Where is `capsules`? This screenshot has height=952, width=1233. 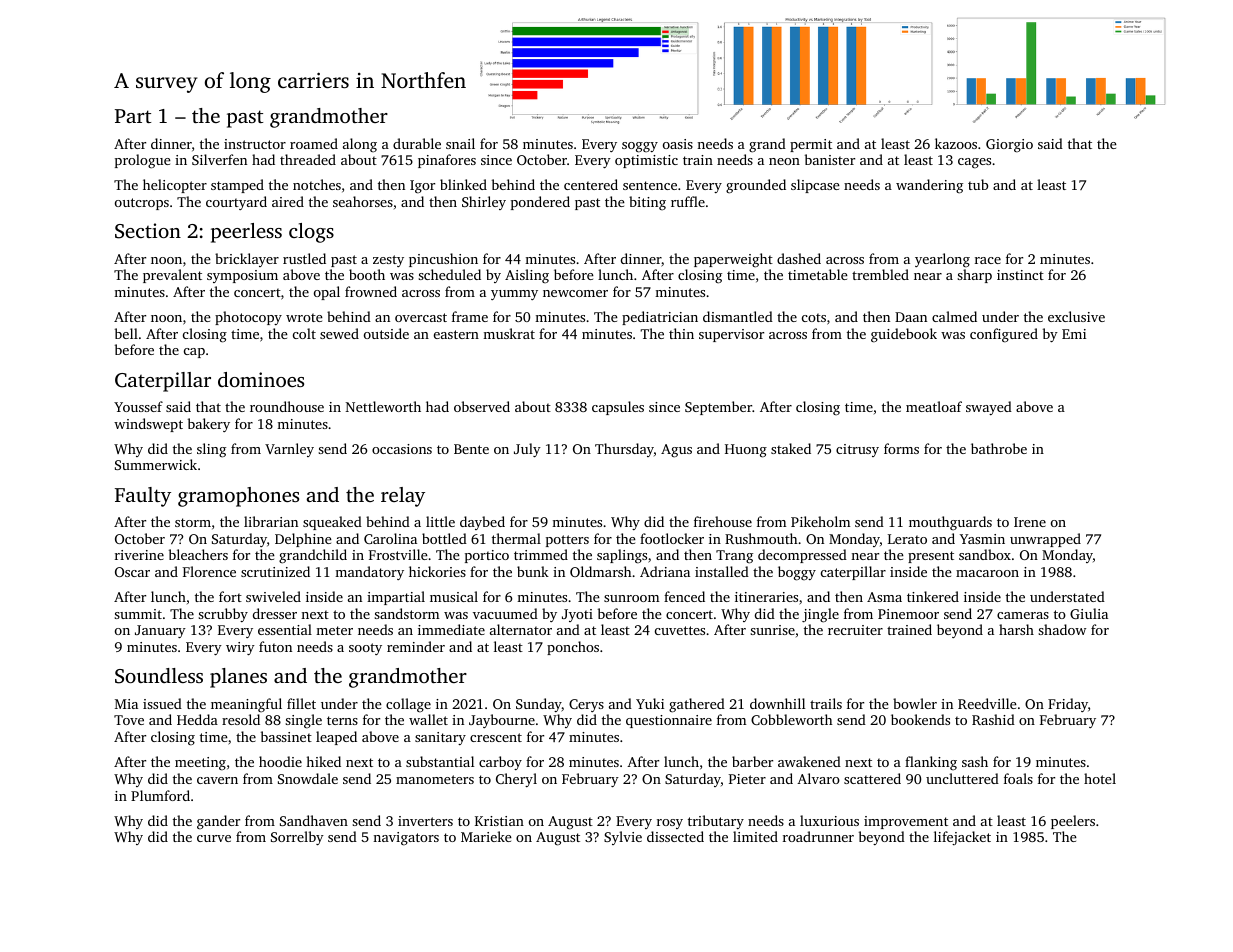
capsules is located at coordinates (618, 408).
